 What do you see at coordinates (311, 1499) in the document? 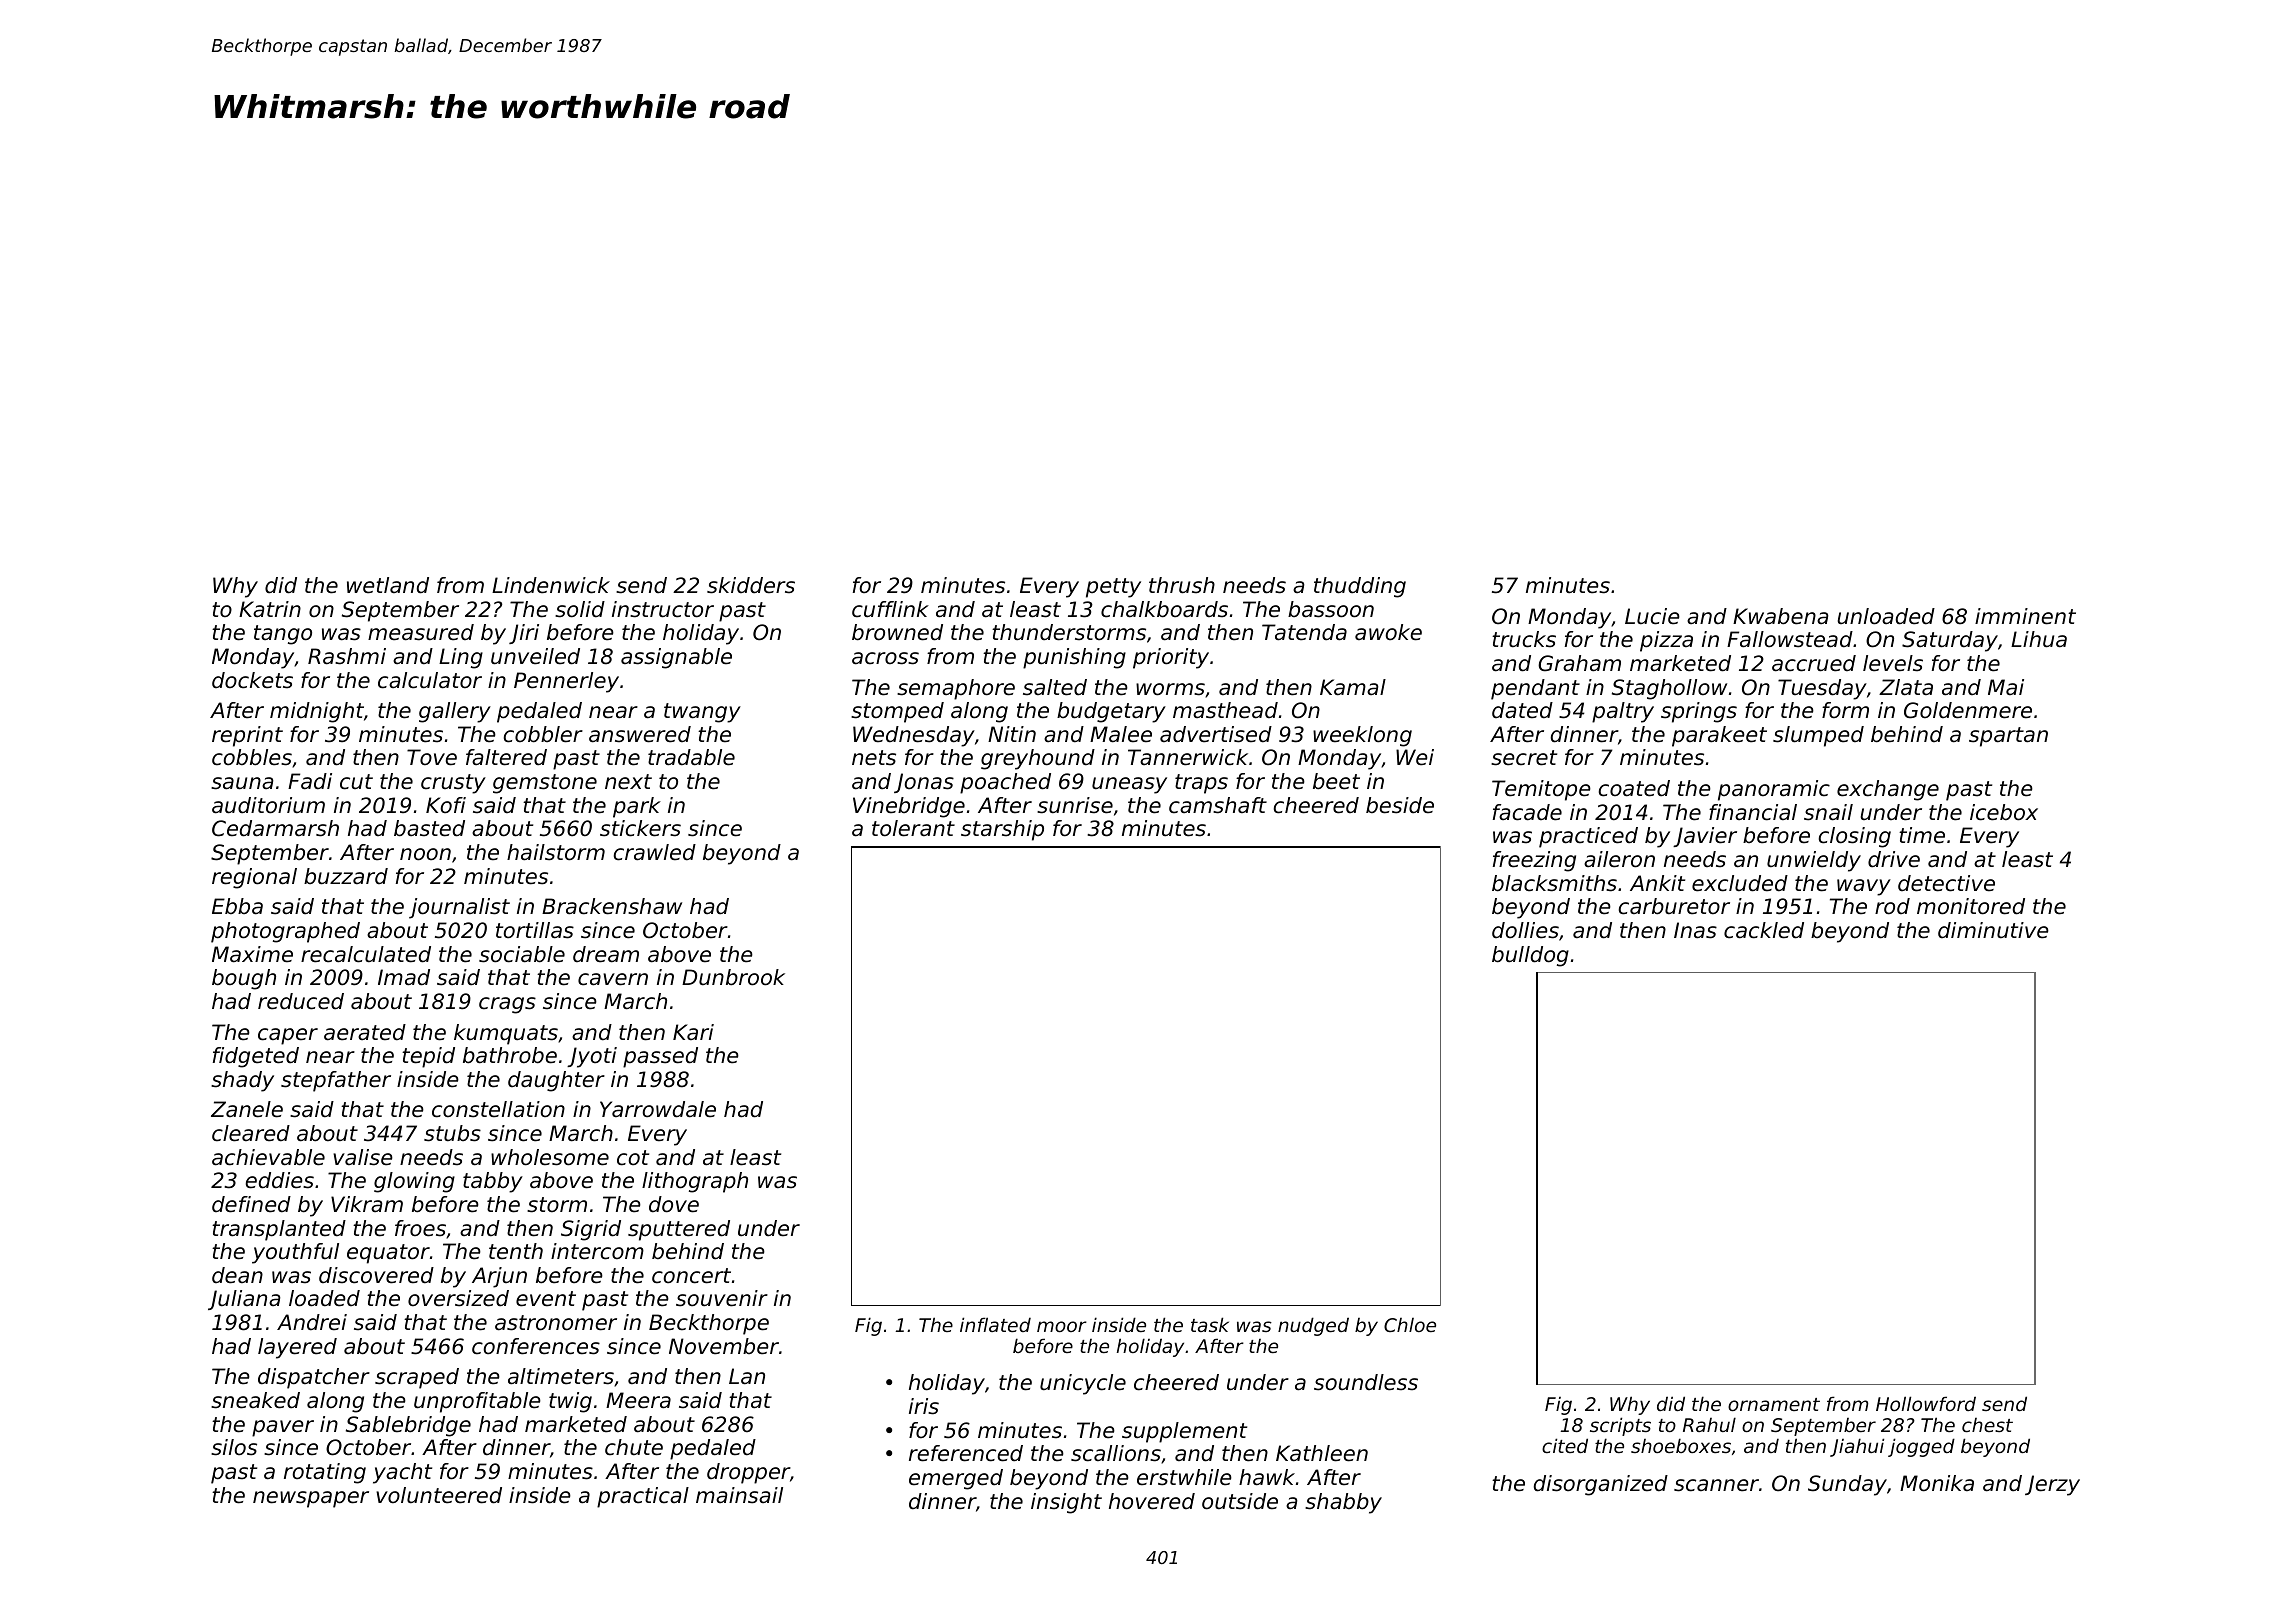
I see `newspaper` at bounding box center [311, 1499].
